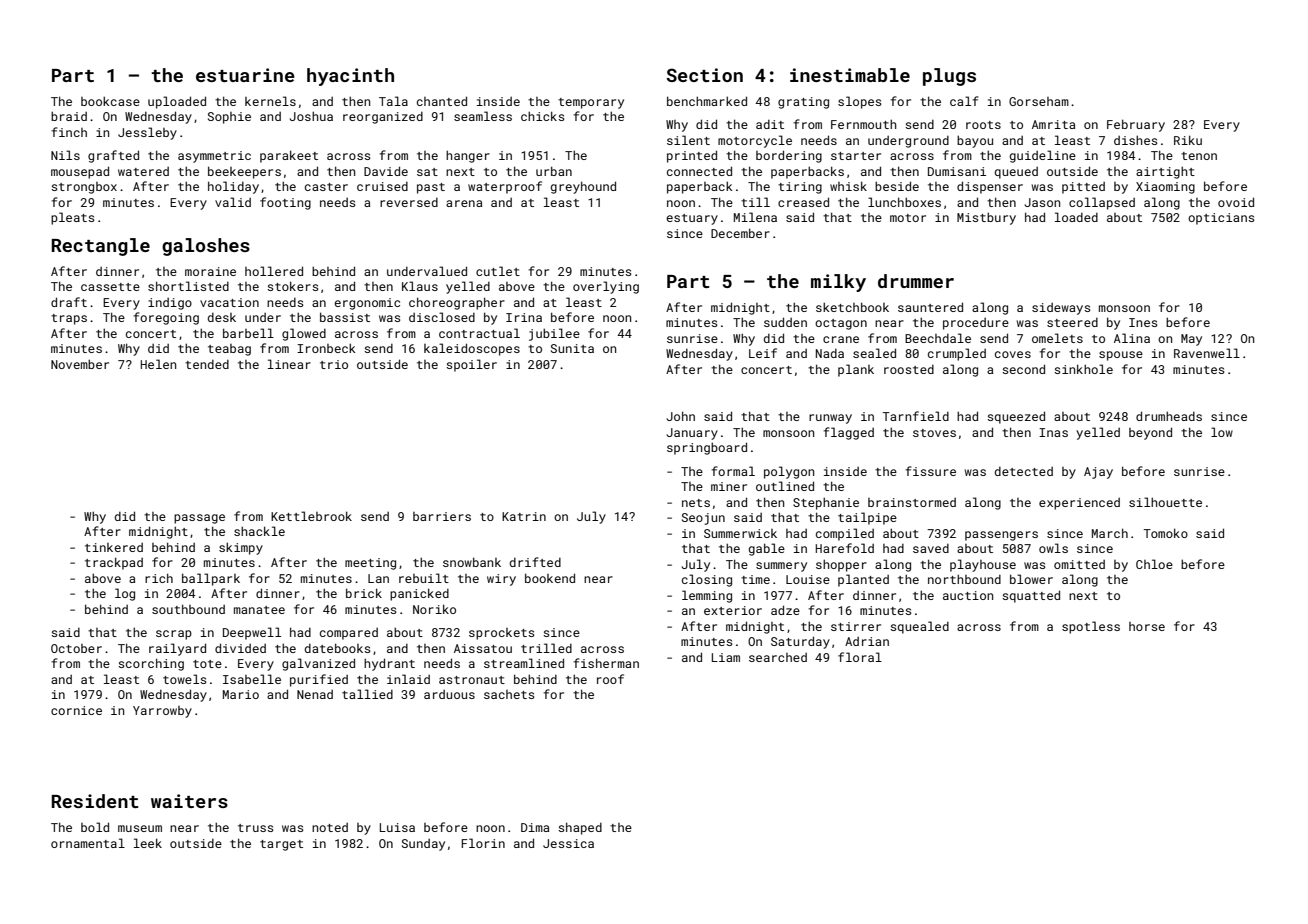  What do you see at coordinates (705, 75) in the page?
I see `Section` at bounding box center [705, 75].
